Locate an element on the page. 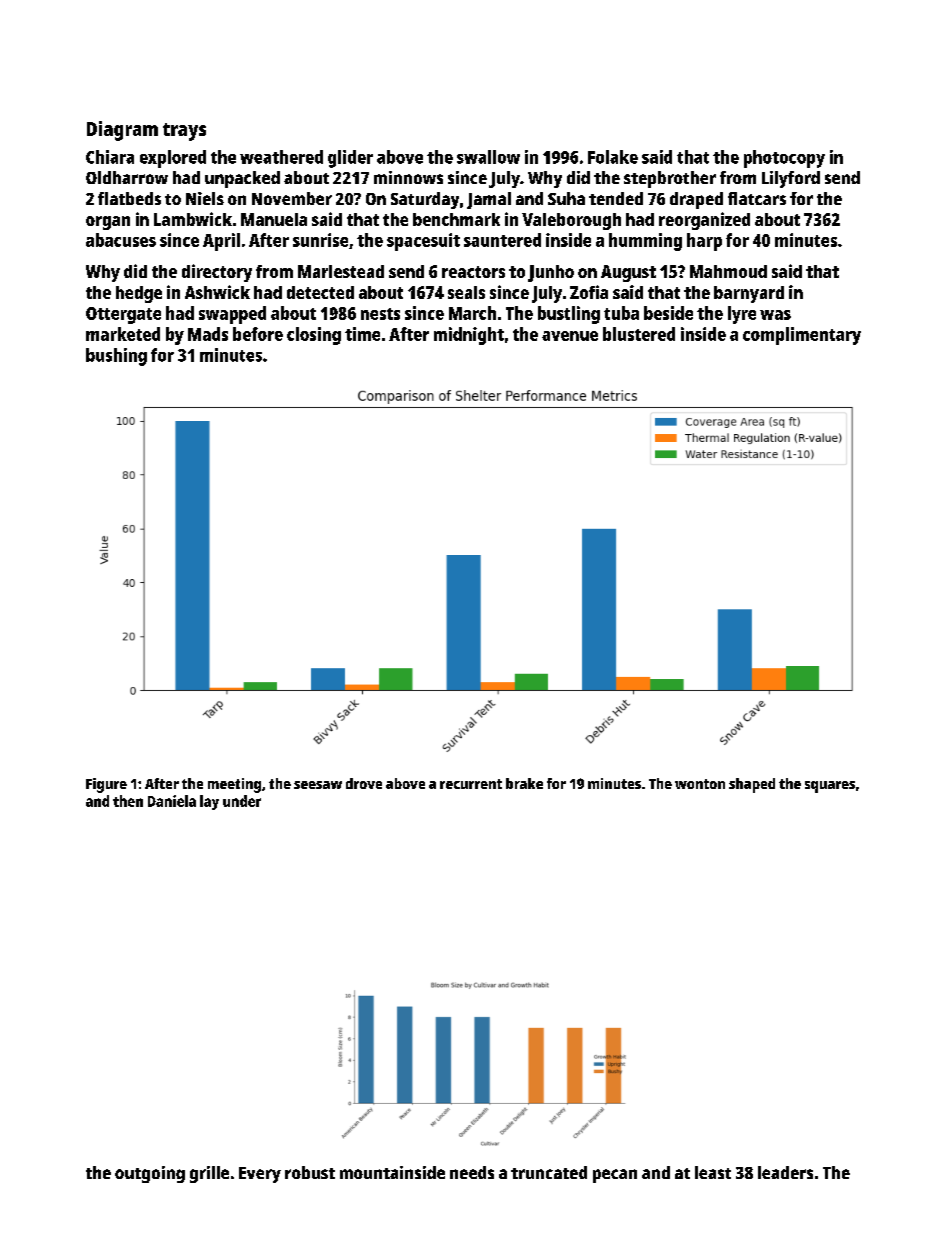 This image has width=952, height=1233. shaped is located at coordinates (752, 785).
